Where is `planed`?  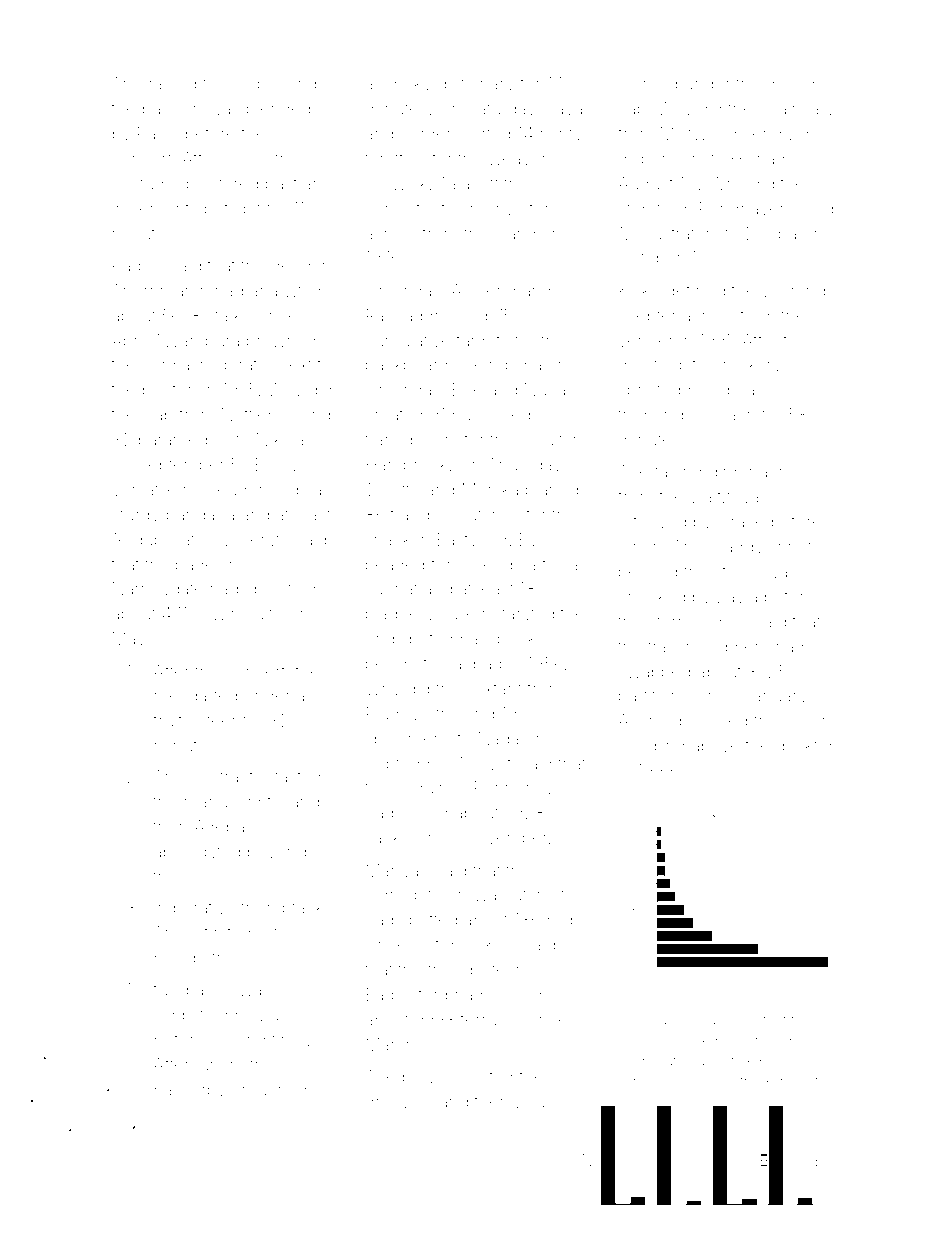
planed is located at coordinates (552, 491).
